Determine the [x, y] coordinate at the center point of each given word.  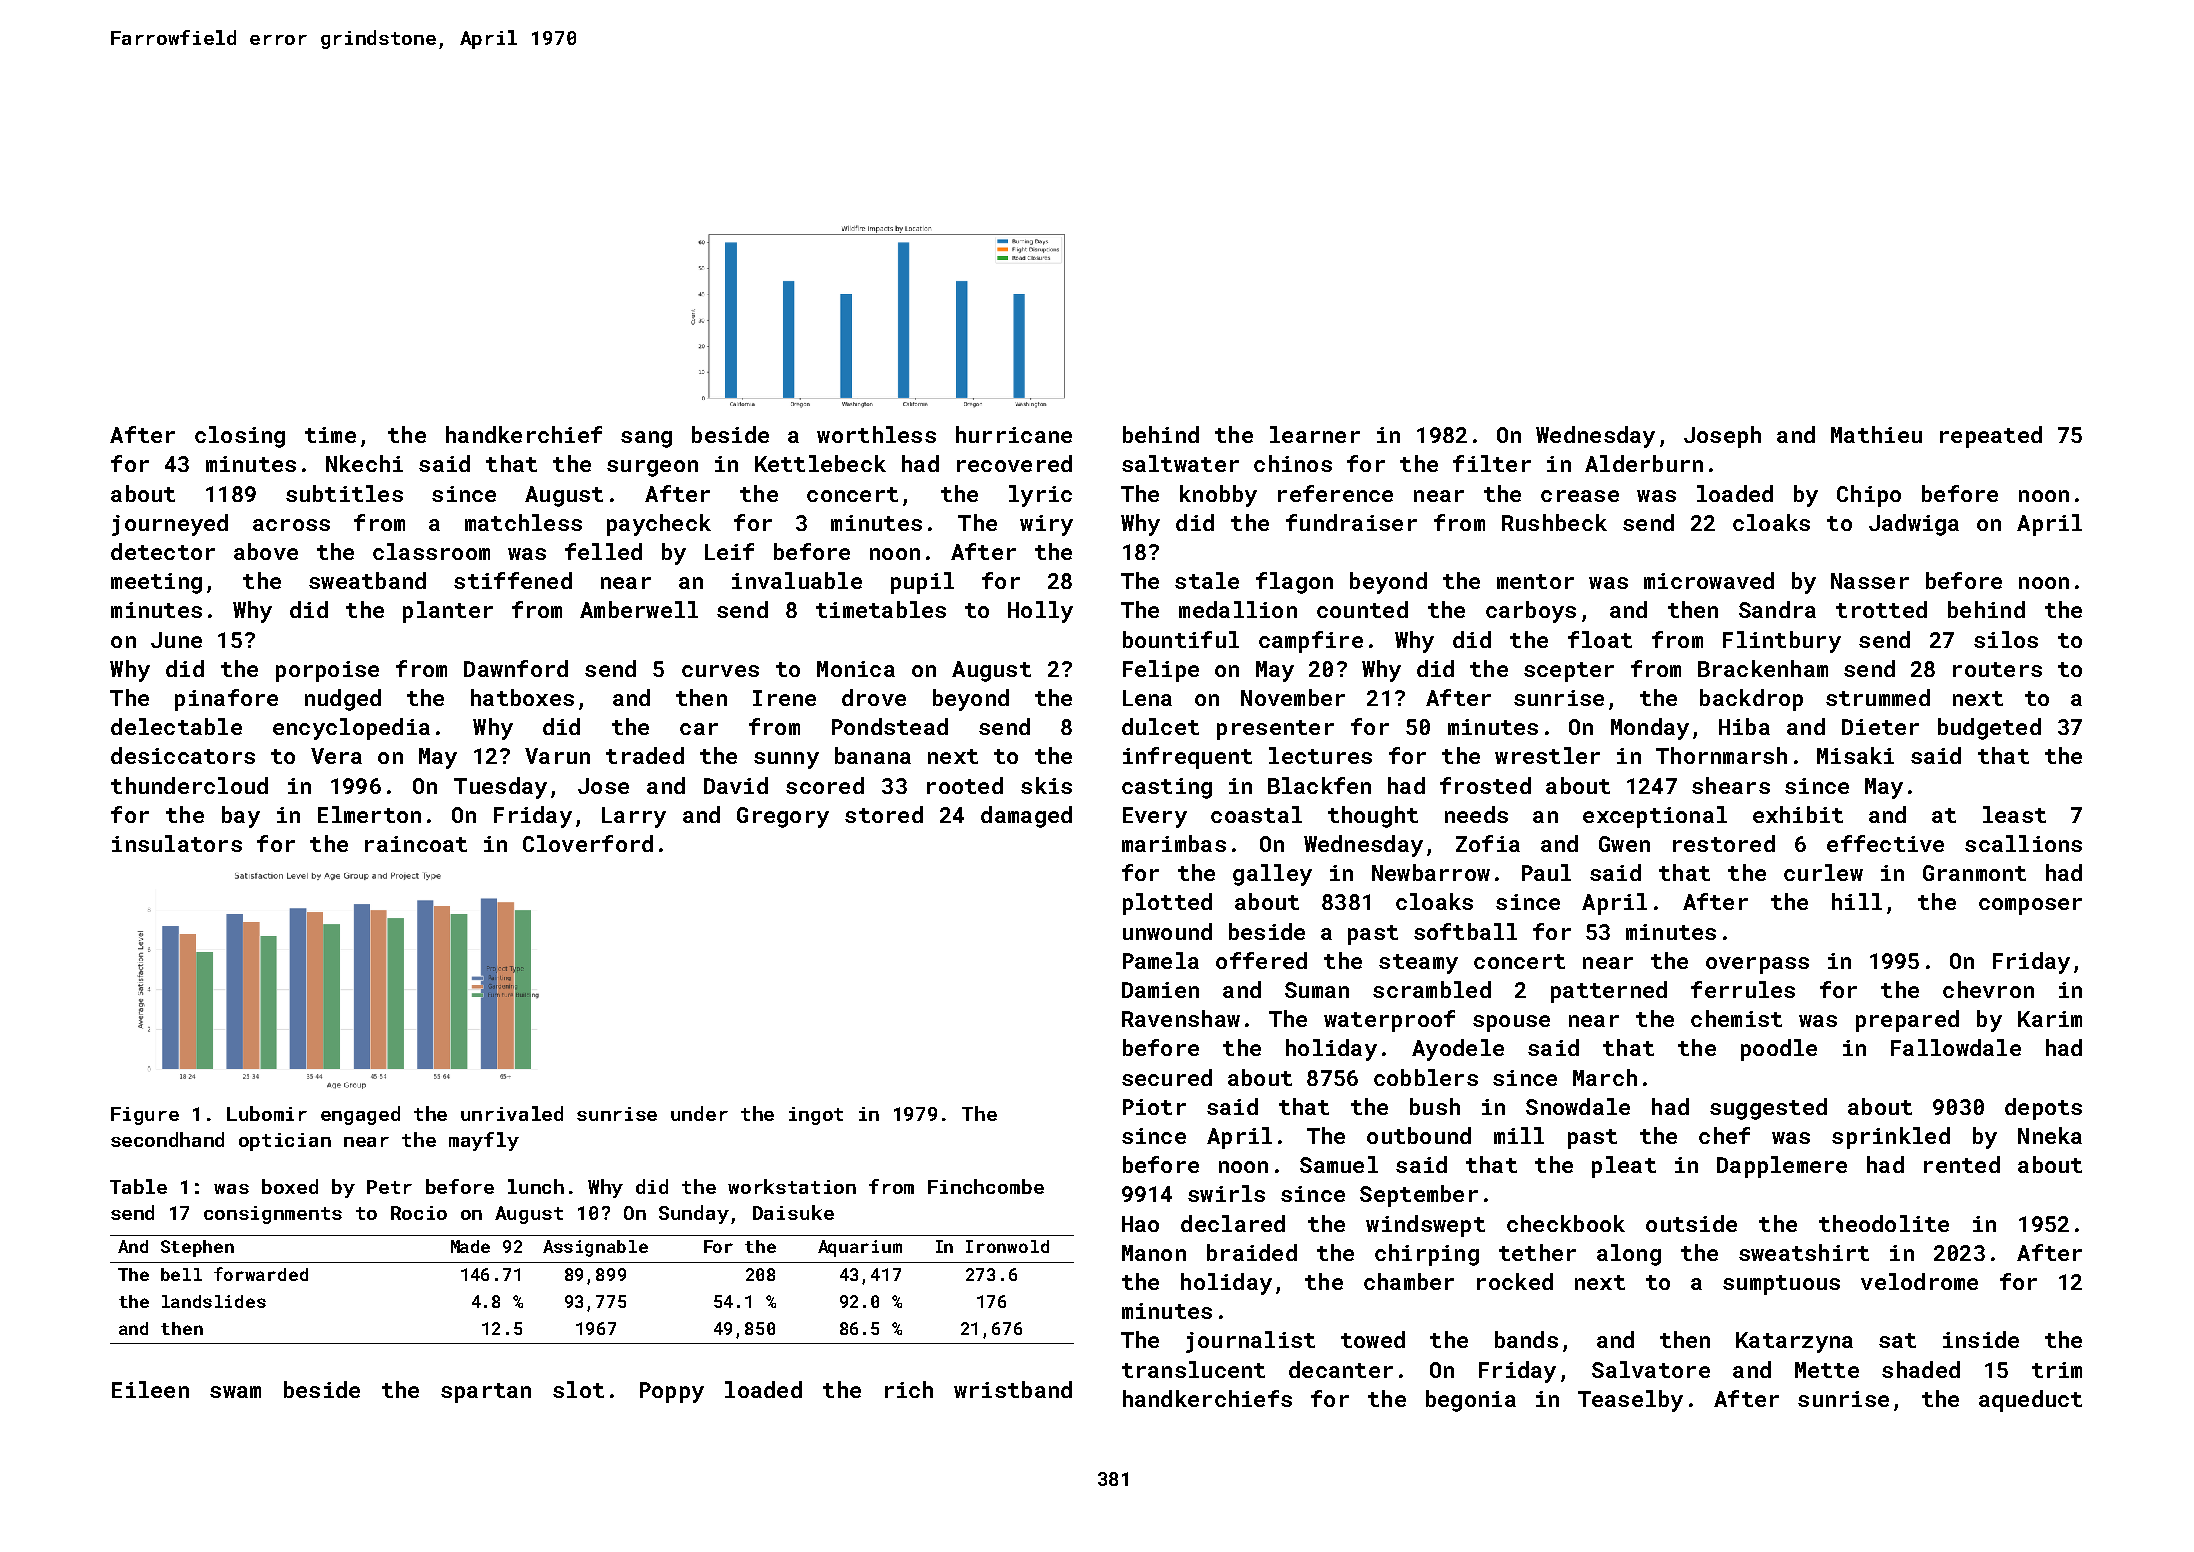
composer [2030, 906]
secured [1167, 1077]
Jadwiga [1914, 525]
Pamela [1161, 960]
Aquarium [860, 1248]
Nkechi [364, 463]
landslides [214, 1301]
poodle [1779, 1050]
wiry [1046, 525]
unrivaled [512, 1113]
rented [1962, 1164]
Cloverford [588, 843]
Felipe [1161, 671]
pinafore [226, 700]
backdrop [1751, 700]
